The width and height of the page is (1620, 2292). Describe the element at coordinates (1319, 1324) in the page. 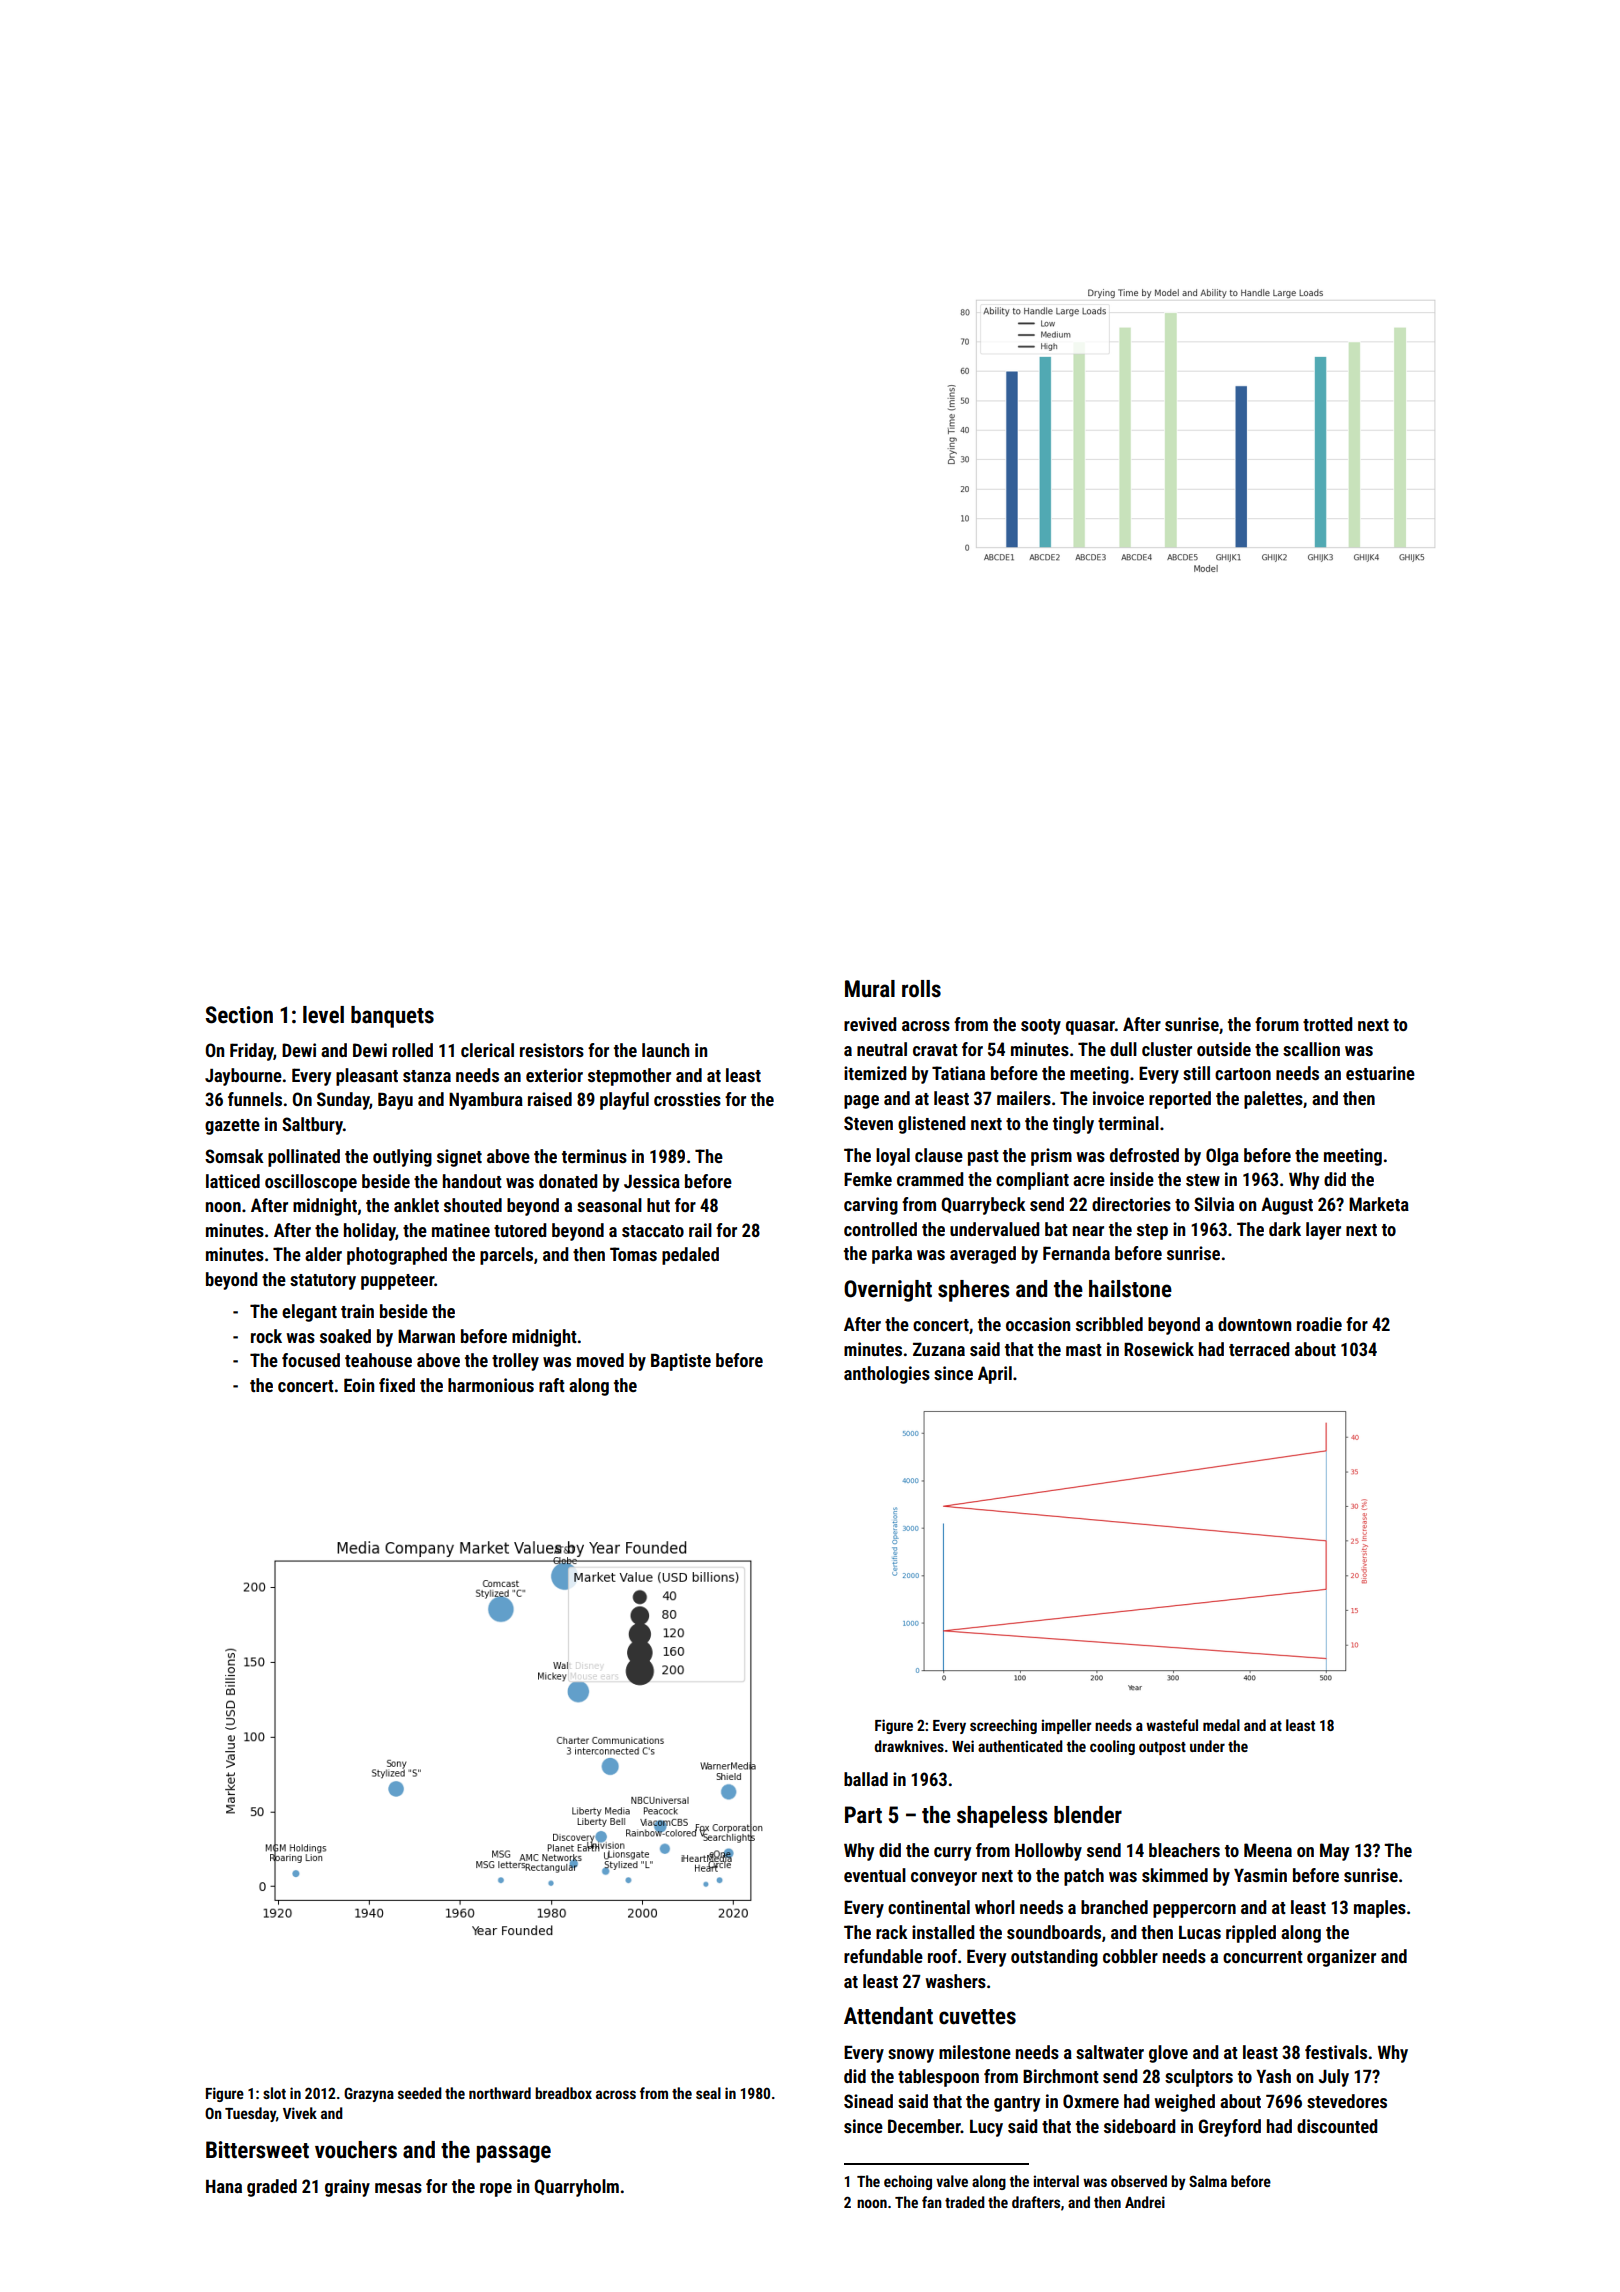

I see `roadie` at that location.
